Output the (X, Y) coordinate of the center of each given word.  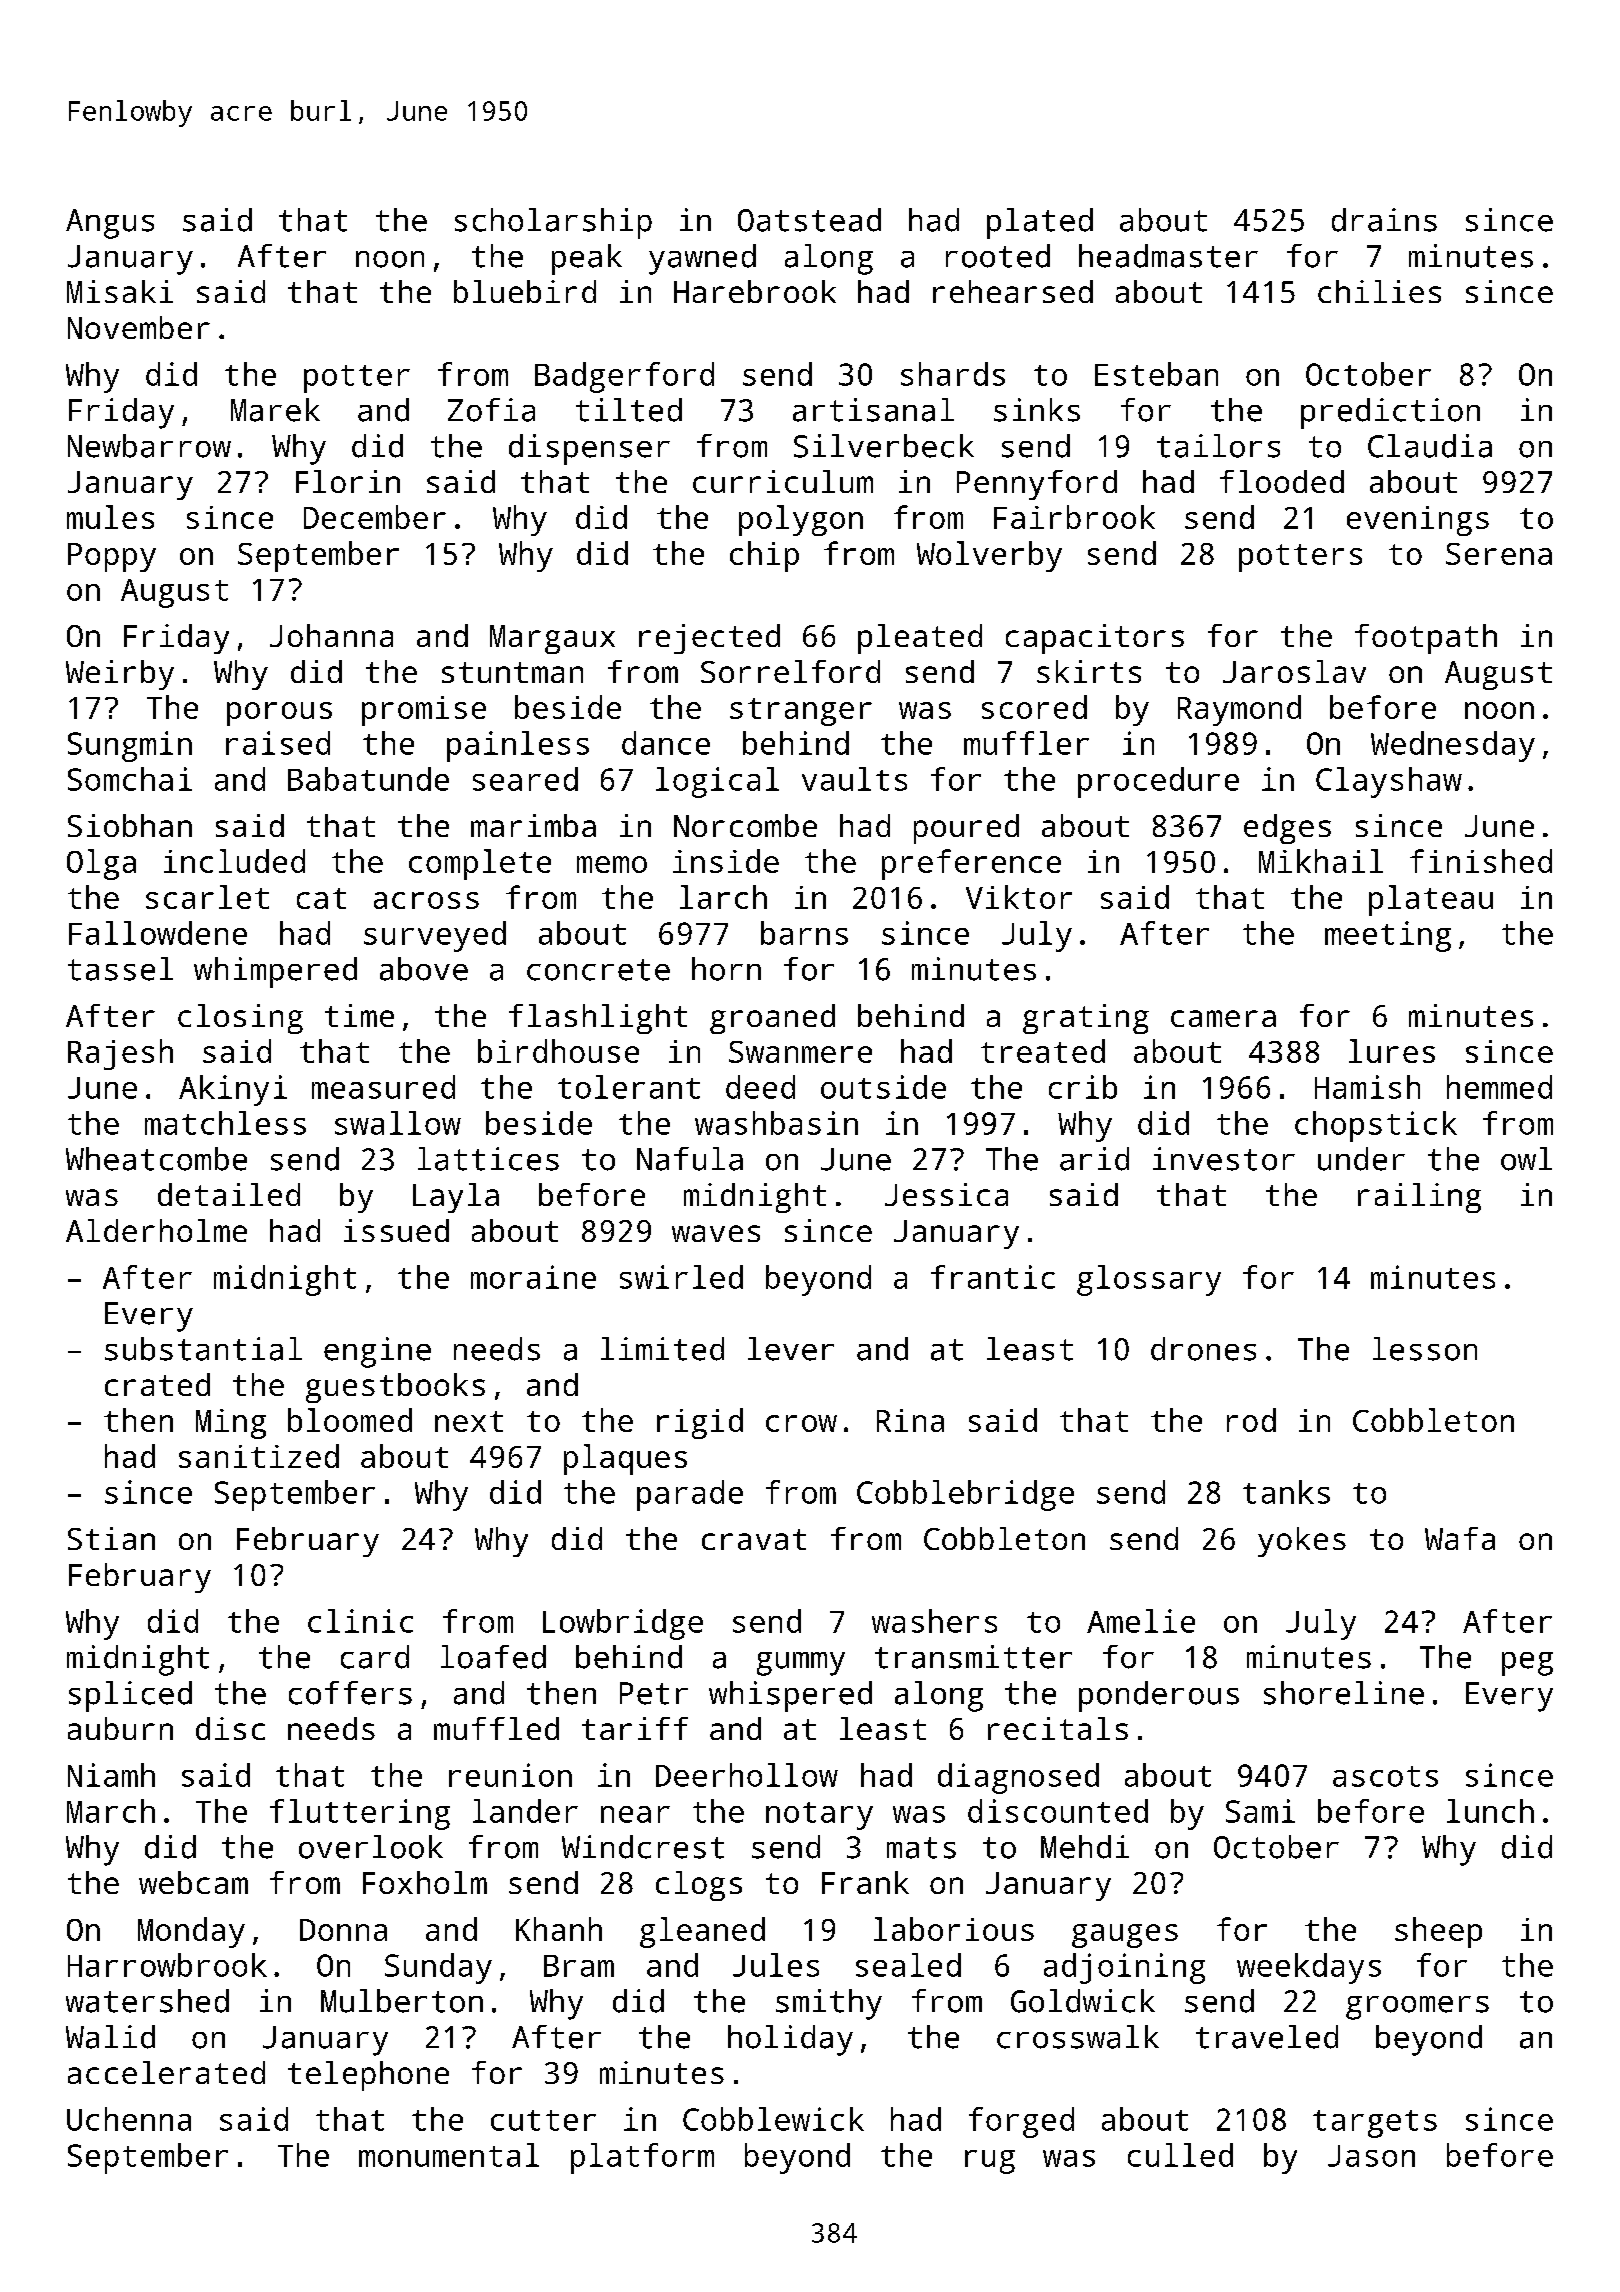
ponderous (1159, 1696)
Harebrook (755, 291)
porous (279, 714)
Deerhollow (747, 1775)
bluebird (525, 291)
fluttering (360, 1814)
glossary (1149, 1280)
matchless (225, 1123)
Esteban (1156, 374)
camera (1223, 1018)
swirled (681, 1277)
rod (1251, 1420)
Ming (231, 1424)
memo (612, 864)
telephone (368, 2076)
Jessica (946, 1194)
